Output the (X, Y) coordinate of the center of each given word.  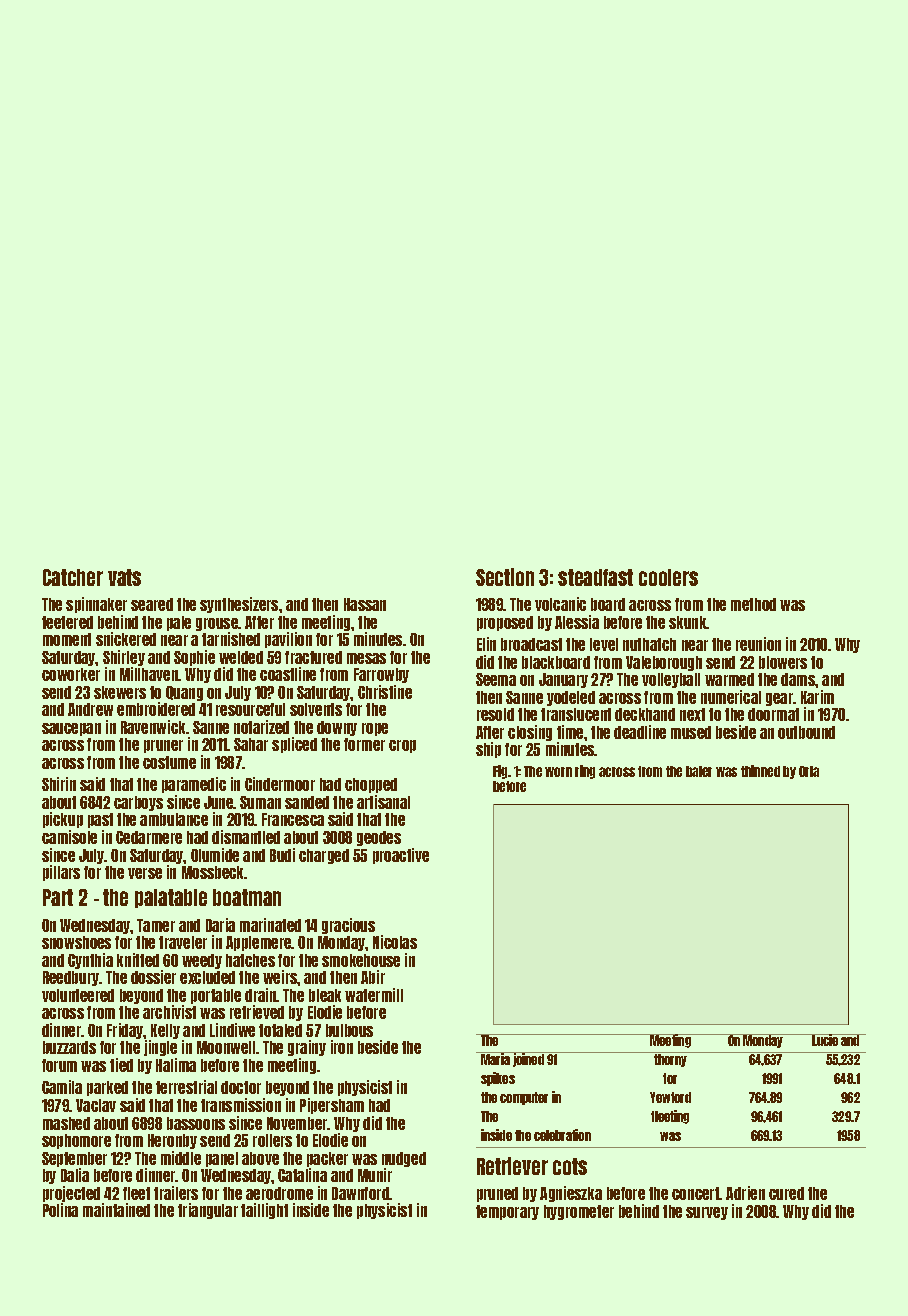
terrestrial (186, 1087)
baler (699, 771)
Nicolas (395, 942)
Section (505, 577)
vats (124, 577)
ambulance (174, 819)
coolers (668, 577)
